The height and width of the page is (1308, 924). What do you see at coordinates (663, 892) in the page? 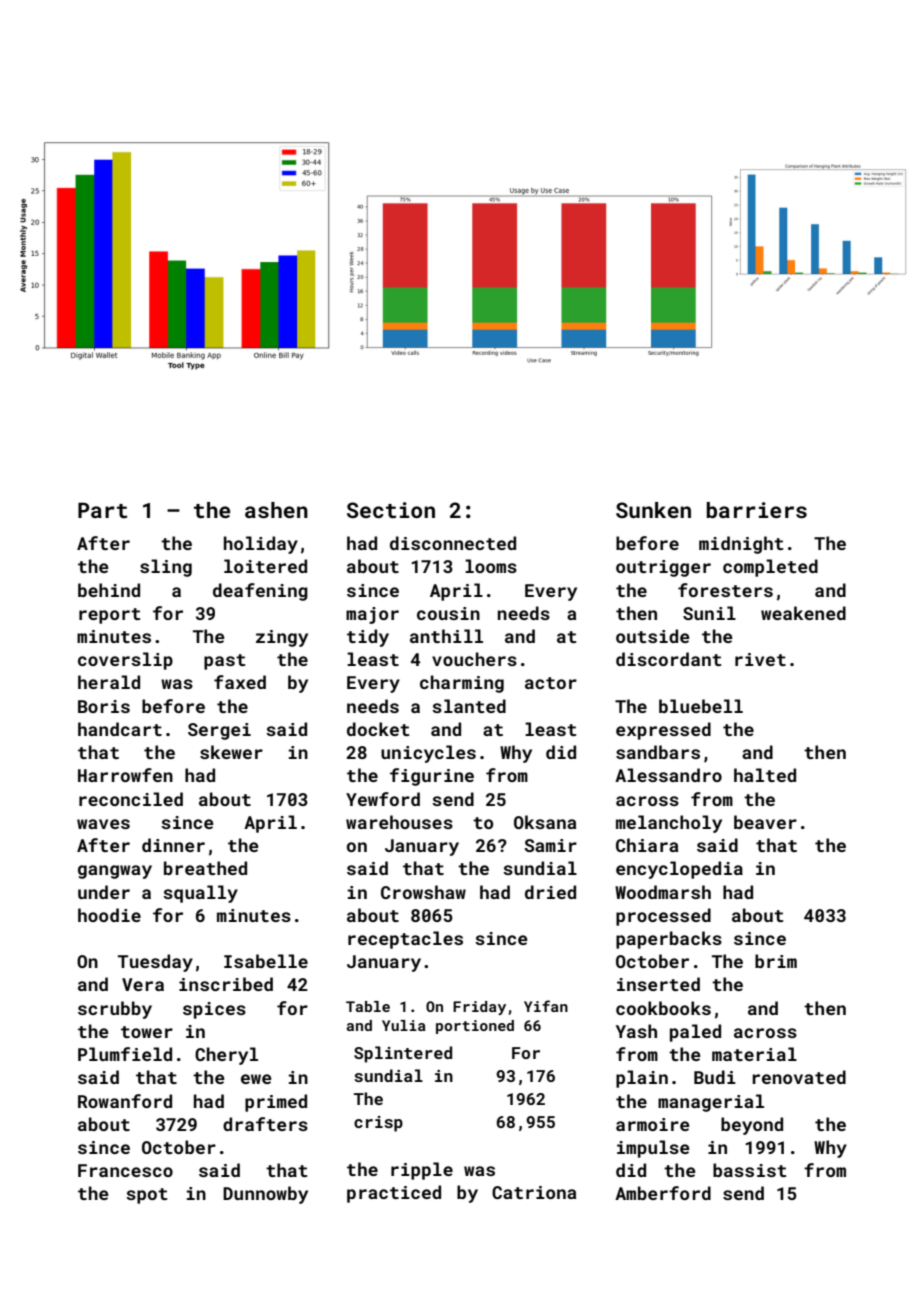
I see `Woodmarsh` at bounding box center [663, 892].
